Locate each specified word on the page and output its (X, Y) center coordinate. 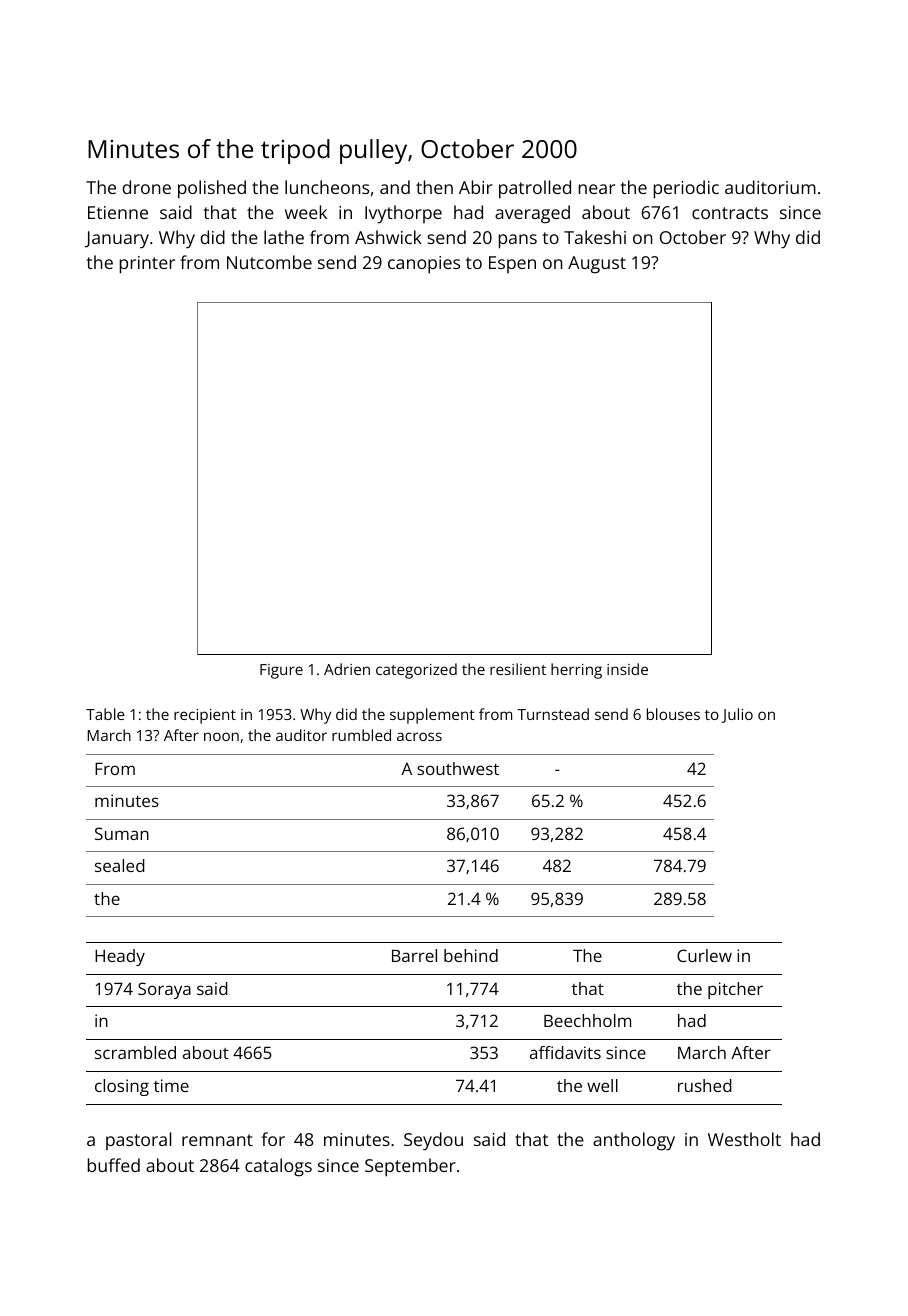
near (597, 189)
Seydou (433, 1141)
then (434, 187)
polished (212, 189)
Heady (120, 957)
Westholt (744, 1139)
